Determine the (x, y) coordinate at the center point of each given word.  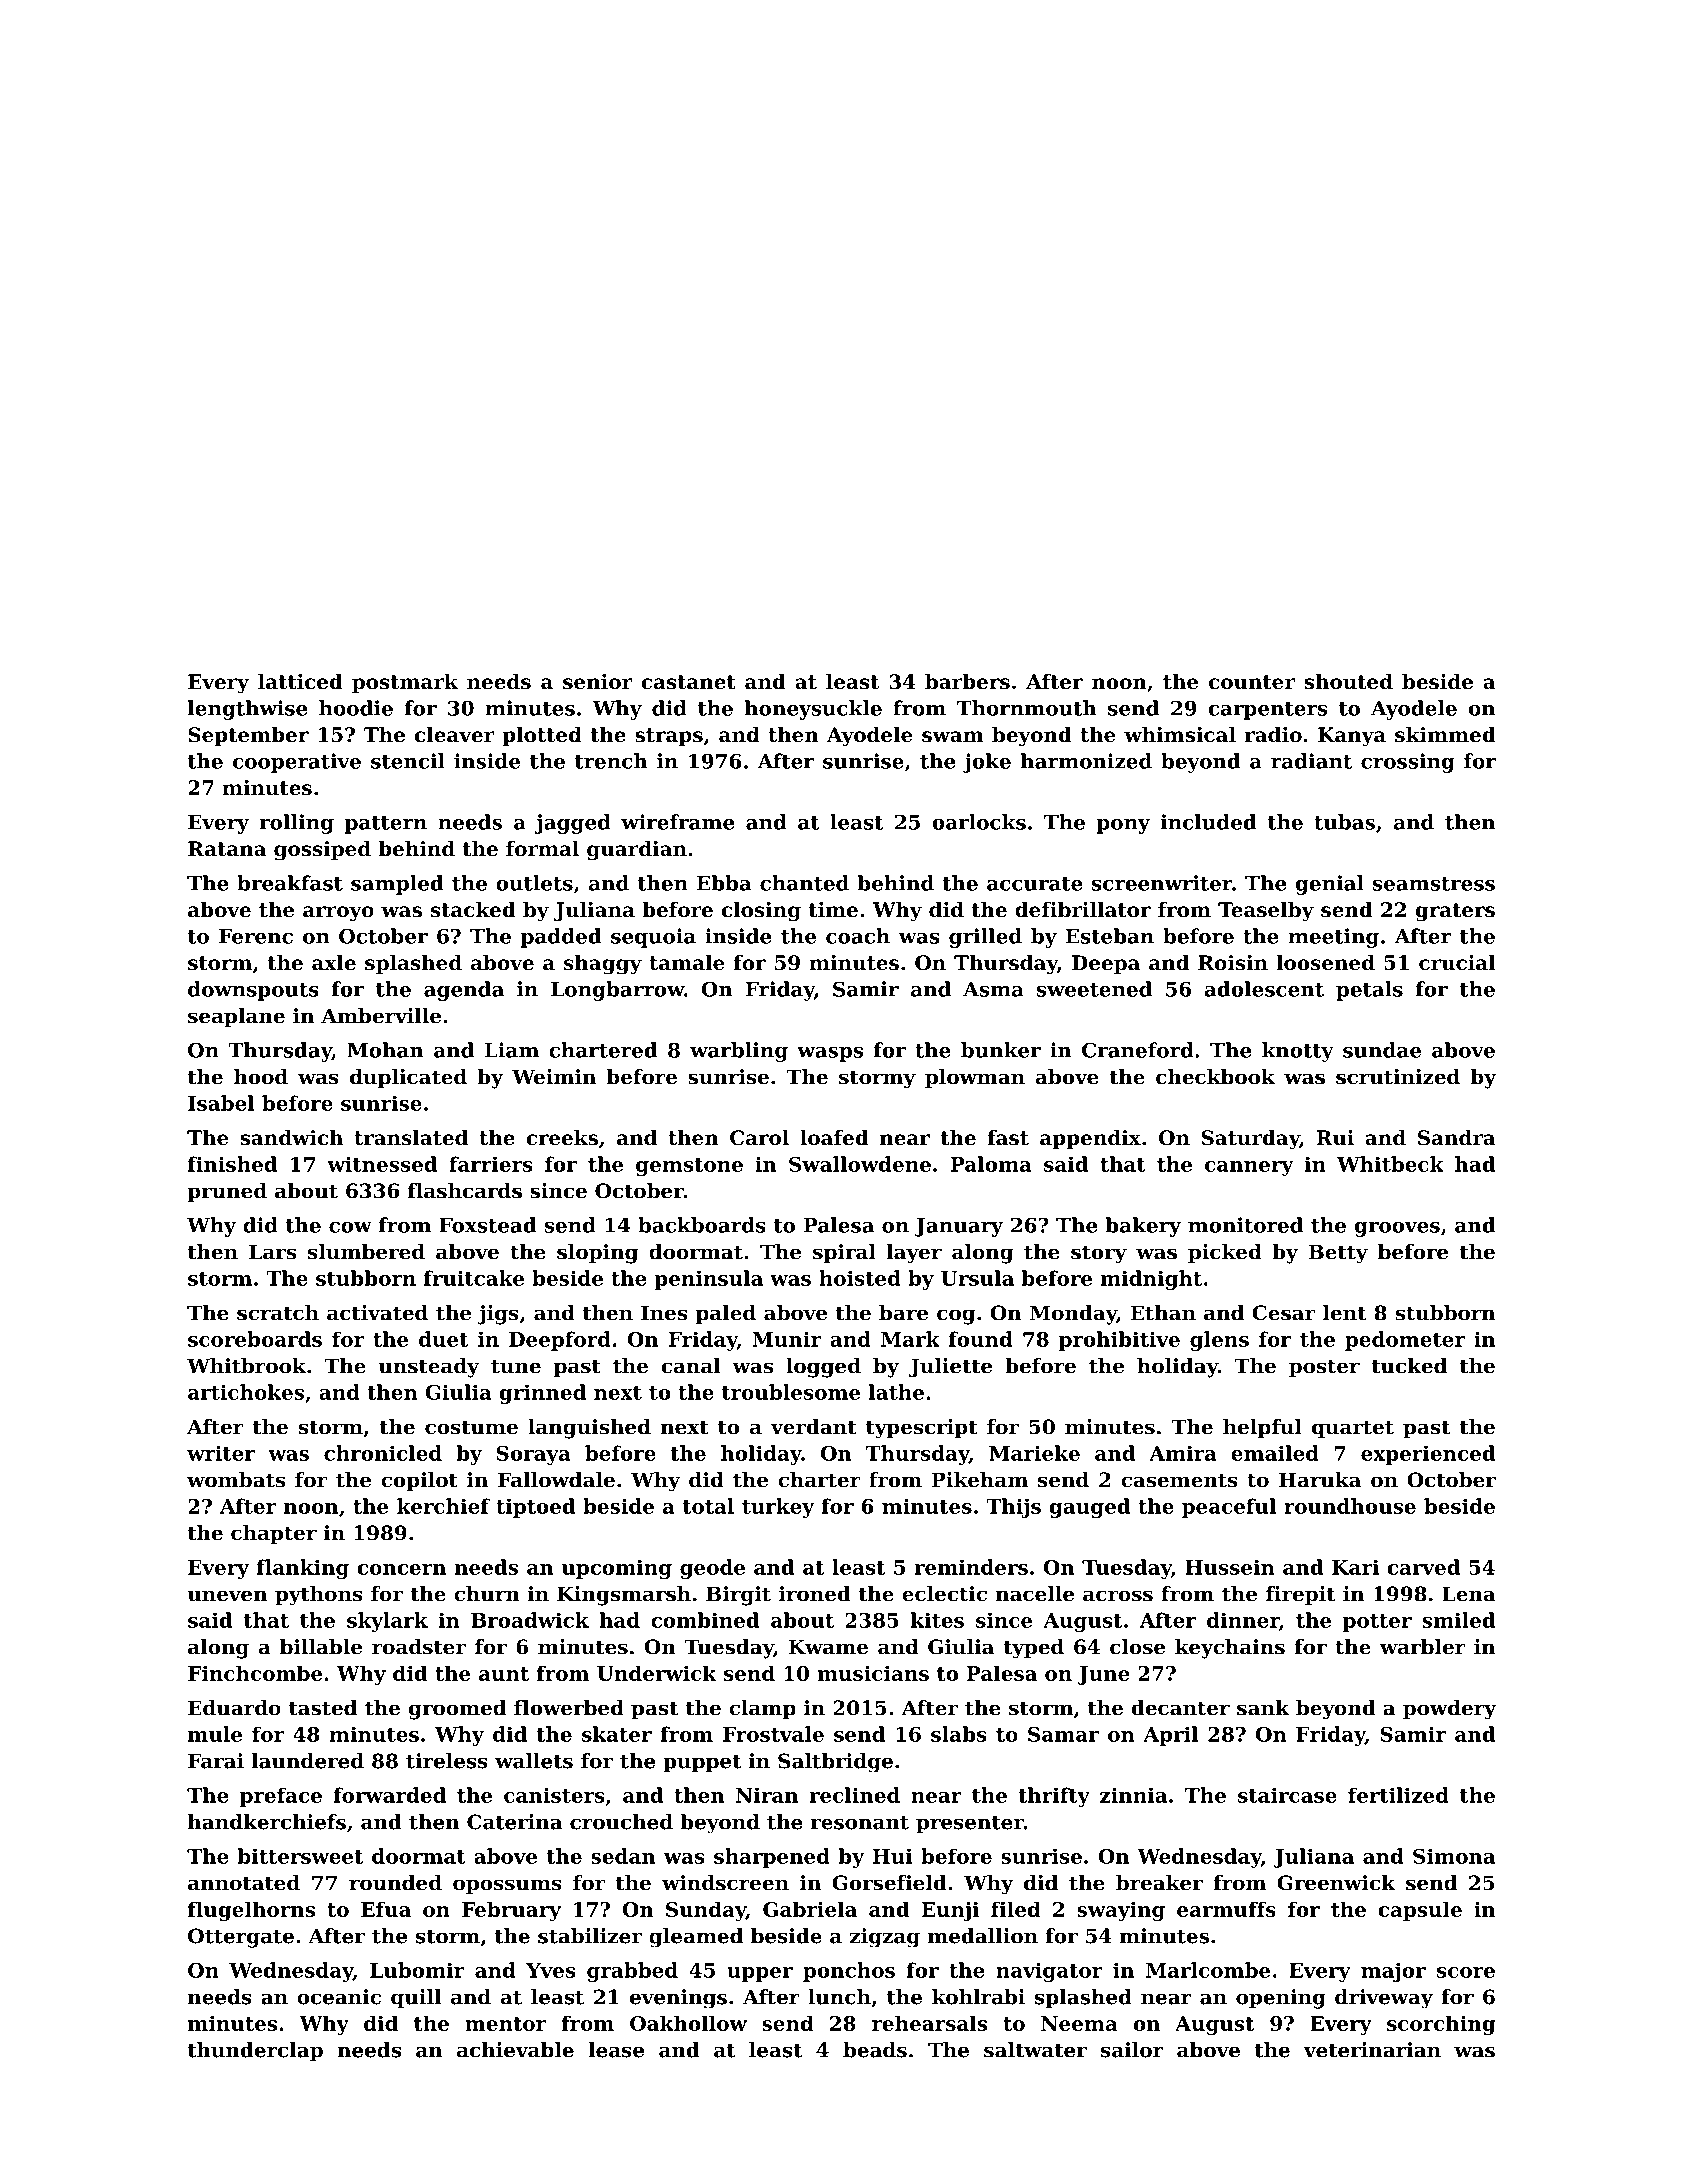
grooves (1397, 1229)
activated (377, 1313)
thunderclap (255, 2052)
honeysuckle (813, 710)
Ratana (227, 849)
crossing (1408, 763)
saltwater (1035, 2050)
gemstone (689, 1167)
